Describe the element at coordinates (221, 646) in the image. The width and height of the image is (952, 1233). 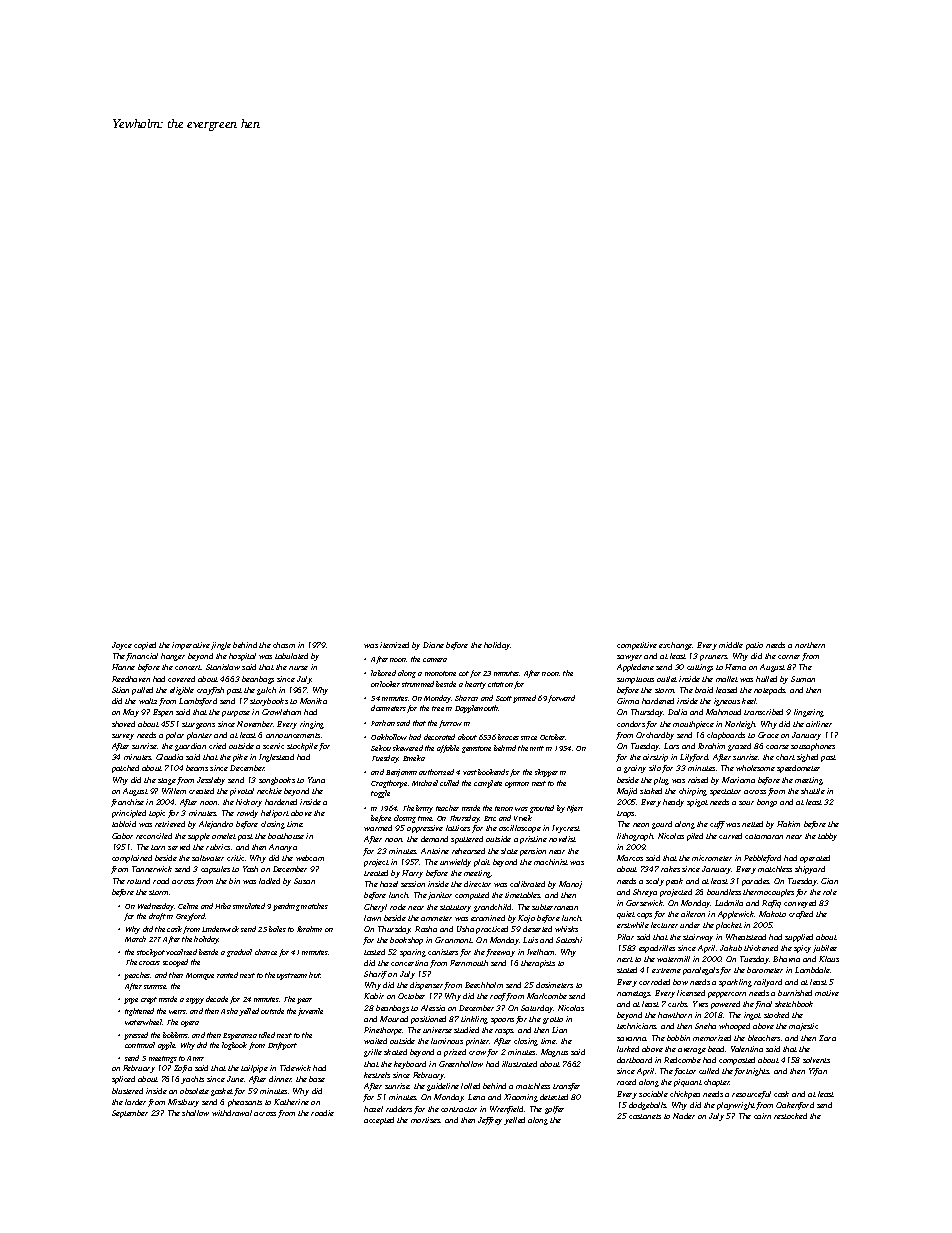
I see `jingle` at that location.
